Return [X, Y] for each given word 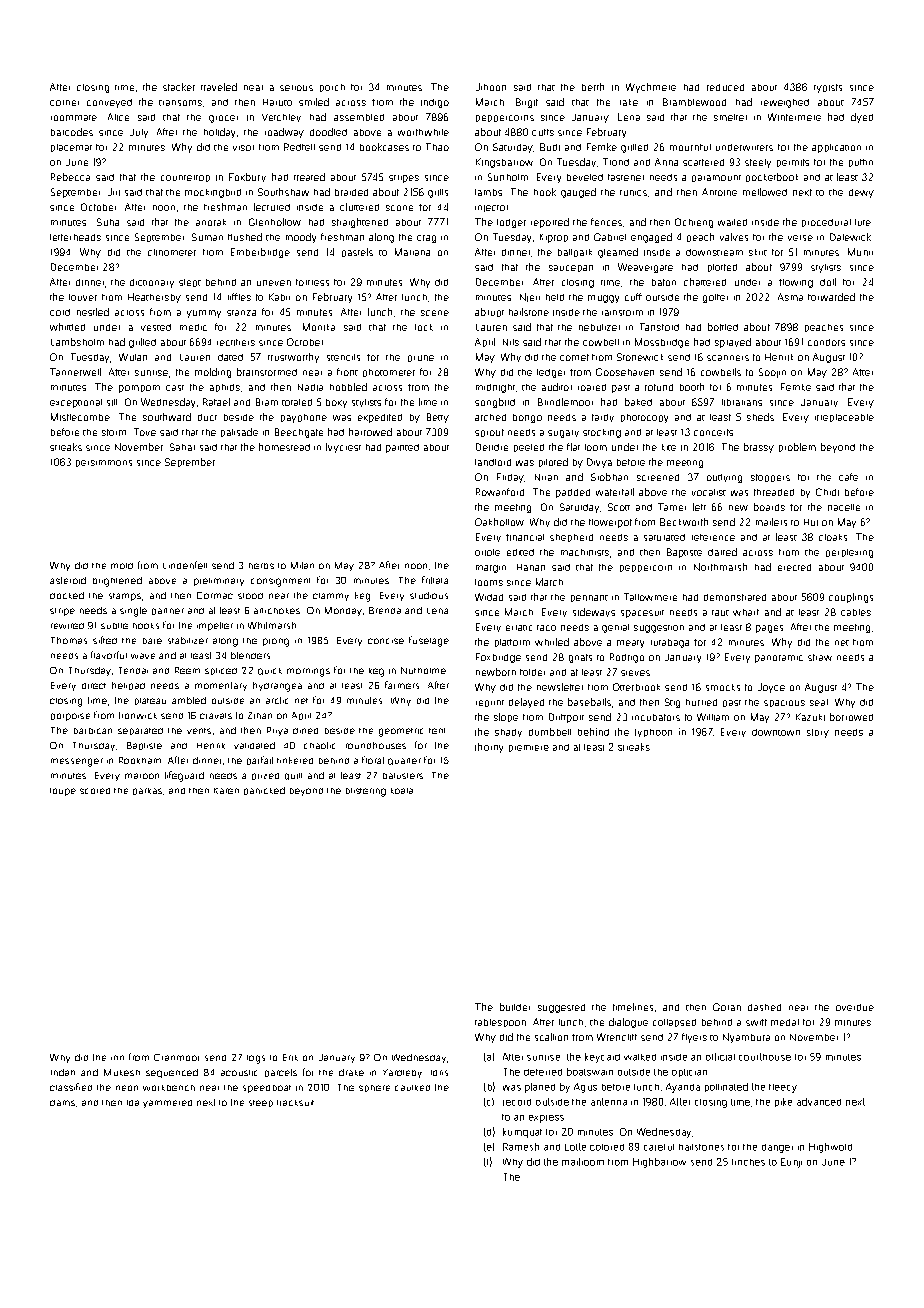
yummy [204, 314]
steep [261, 1103]
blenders [250, 655]
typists [828, 88]
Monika [319, 327]
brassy [759, 448]
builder [515, 1007]
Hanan [531, 567]
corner [64, 103]
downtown [776, 732]
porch [332, 88]
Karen [226, 791]
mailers [771, 522]
